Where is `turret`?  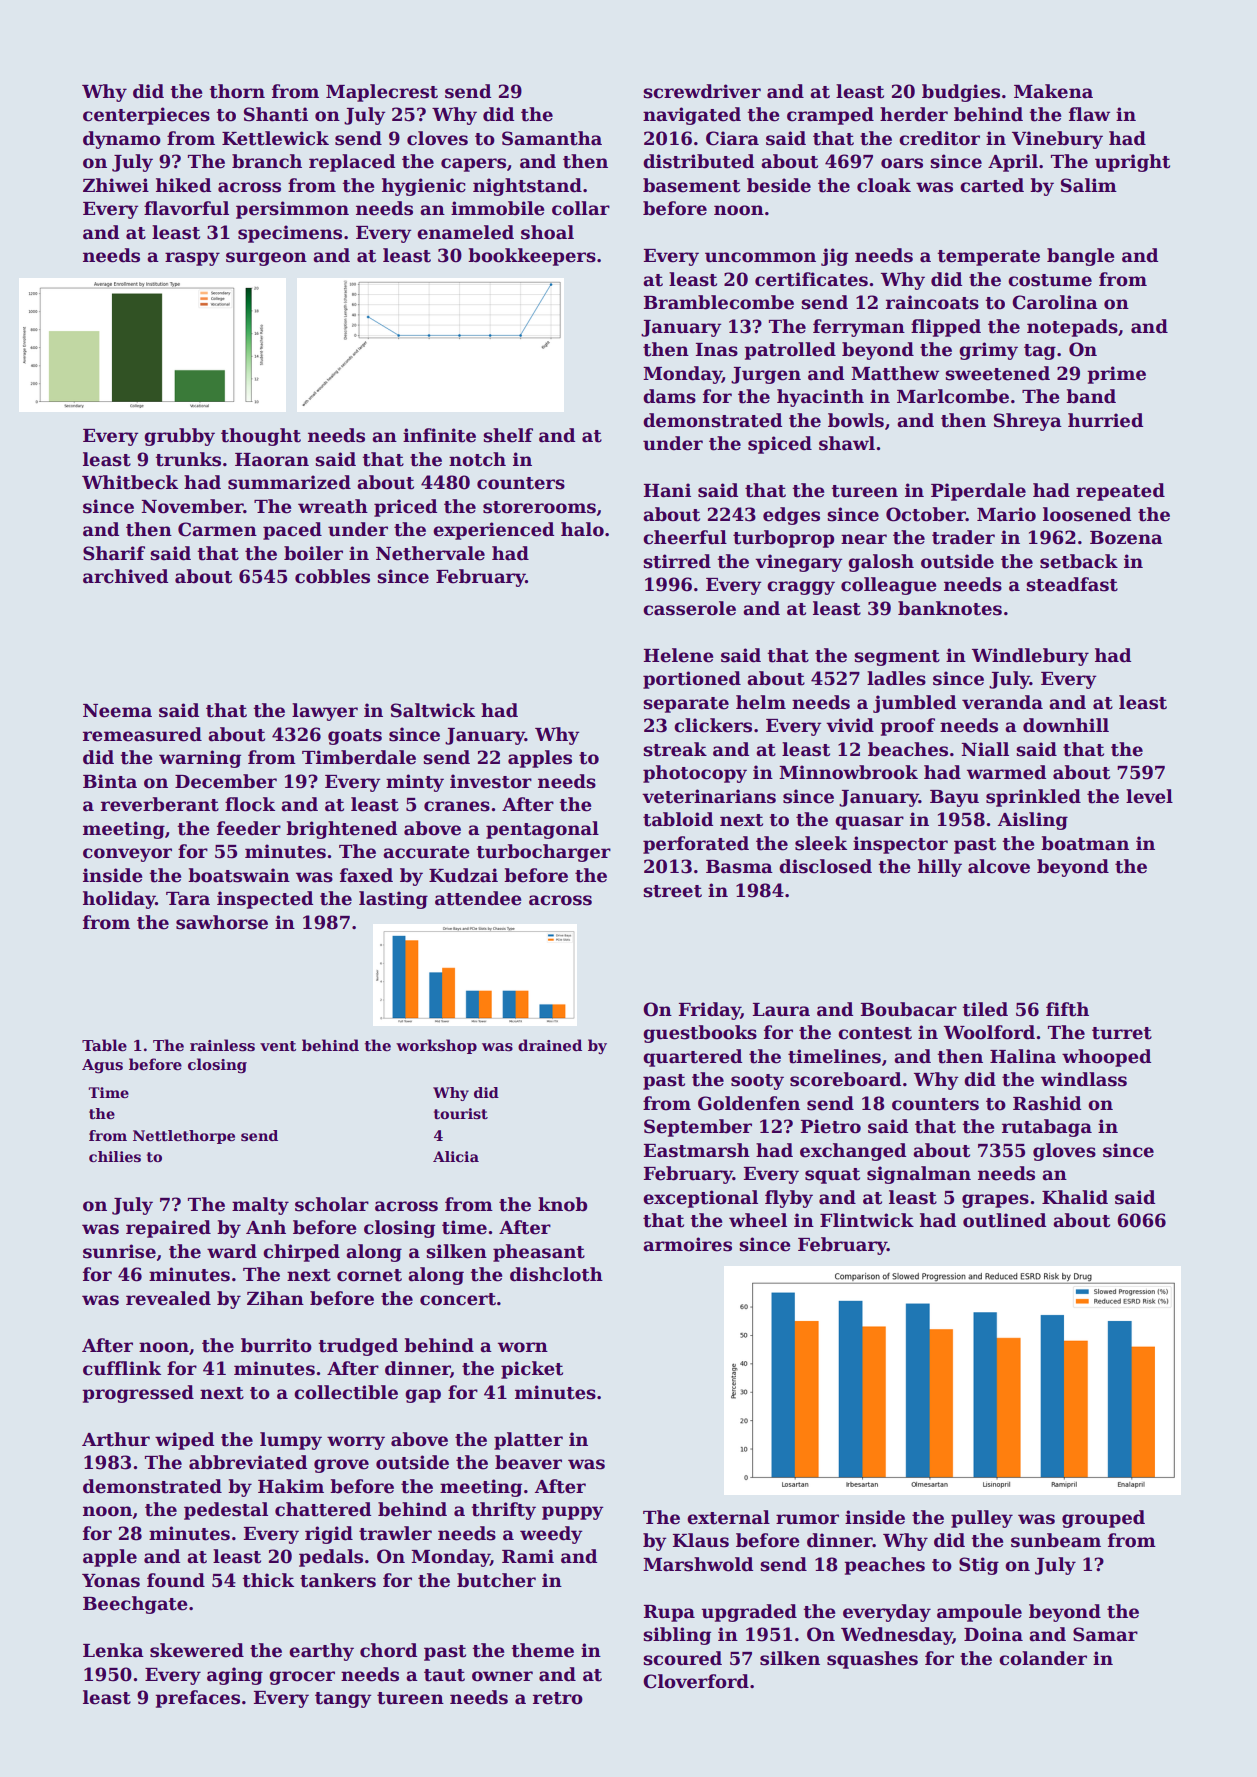
turret is located at coordinates (1122, 1033).
